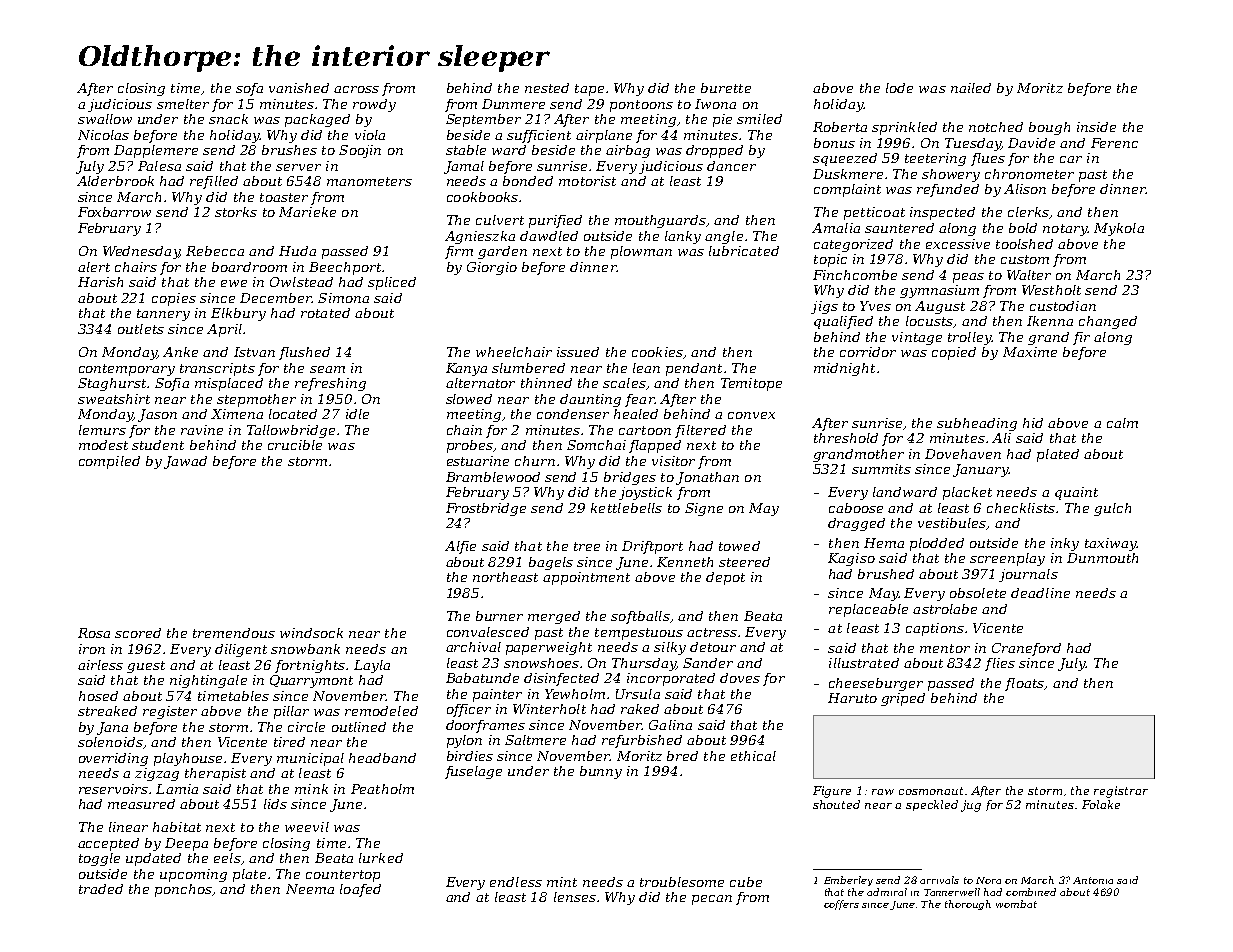  I want to click on midnight, so click(844, 369).
